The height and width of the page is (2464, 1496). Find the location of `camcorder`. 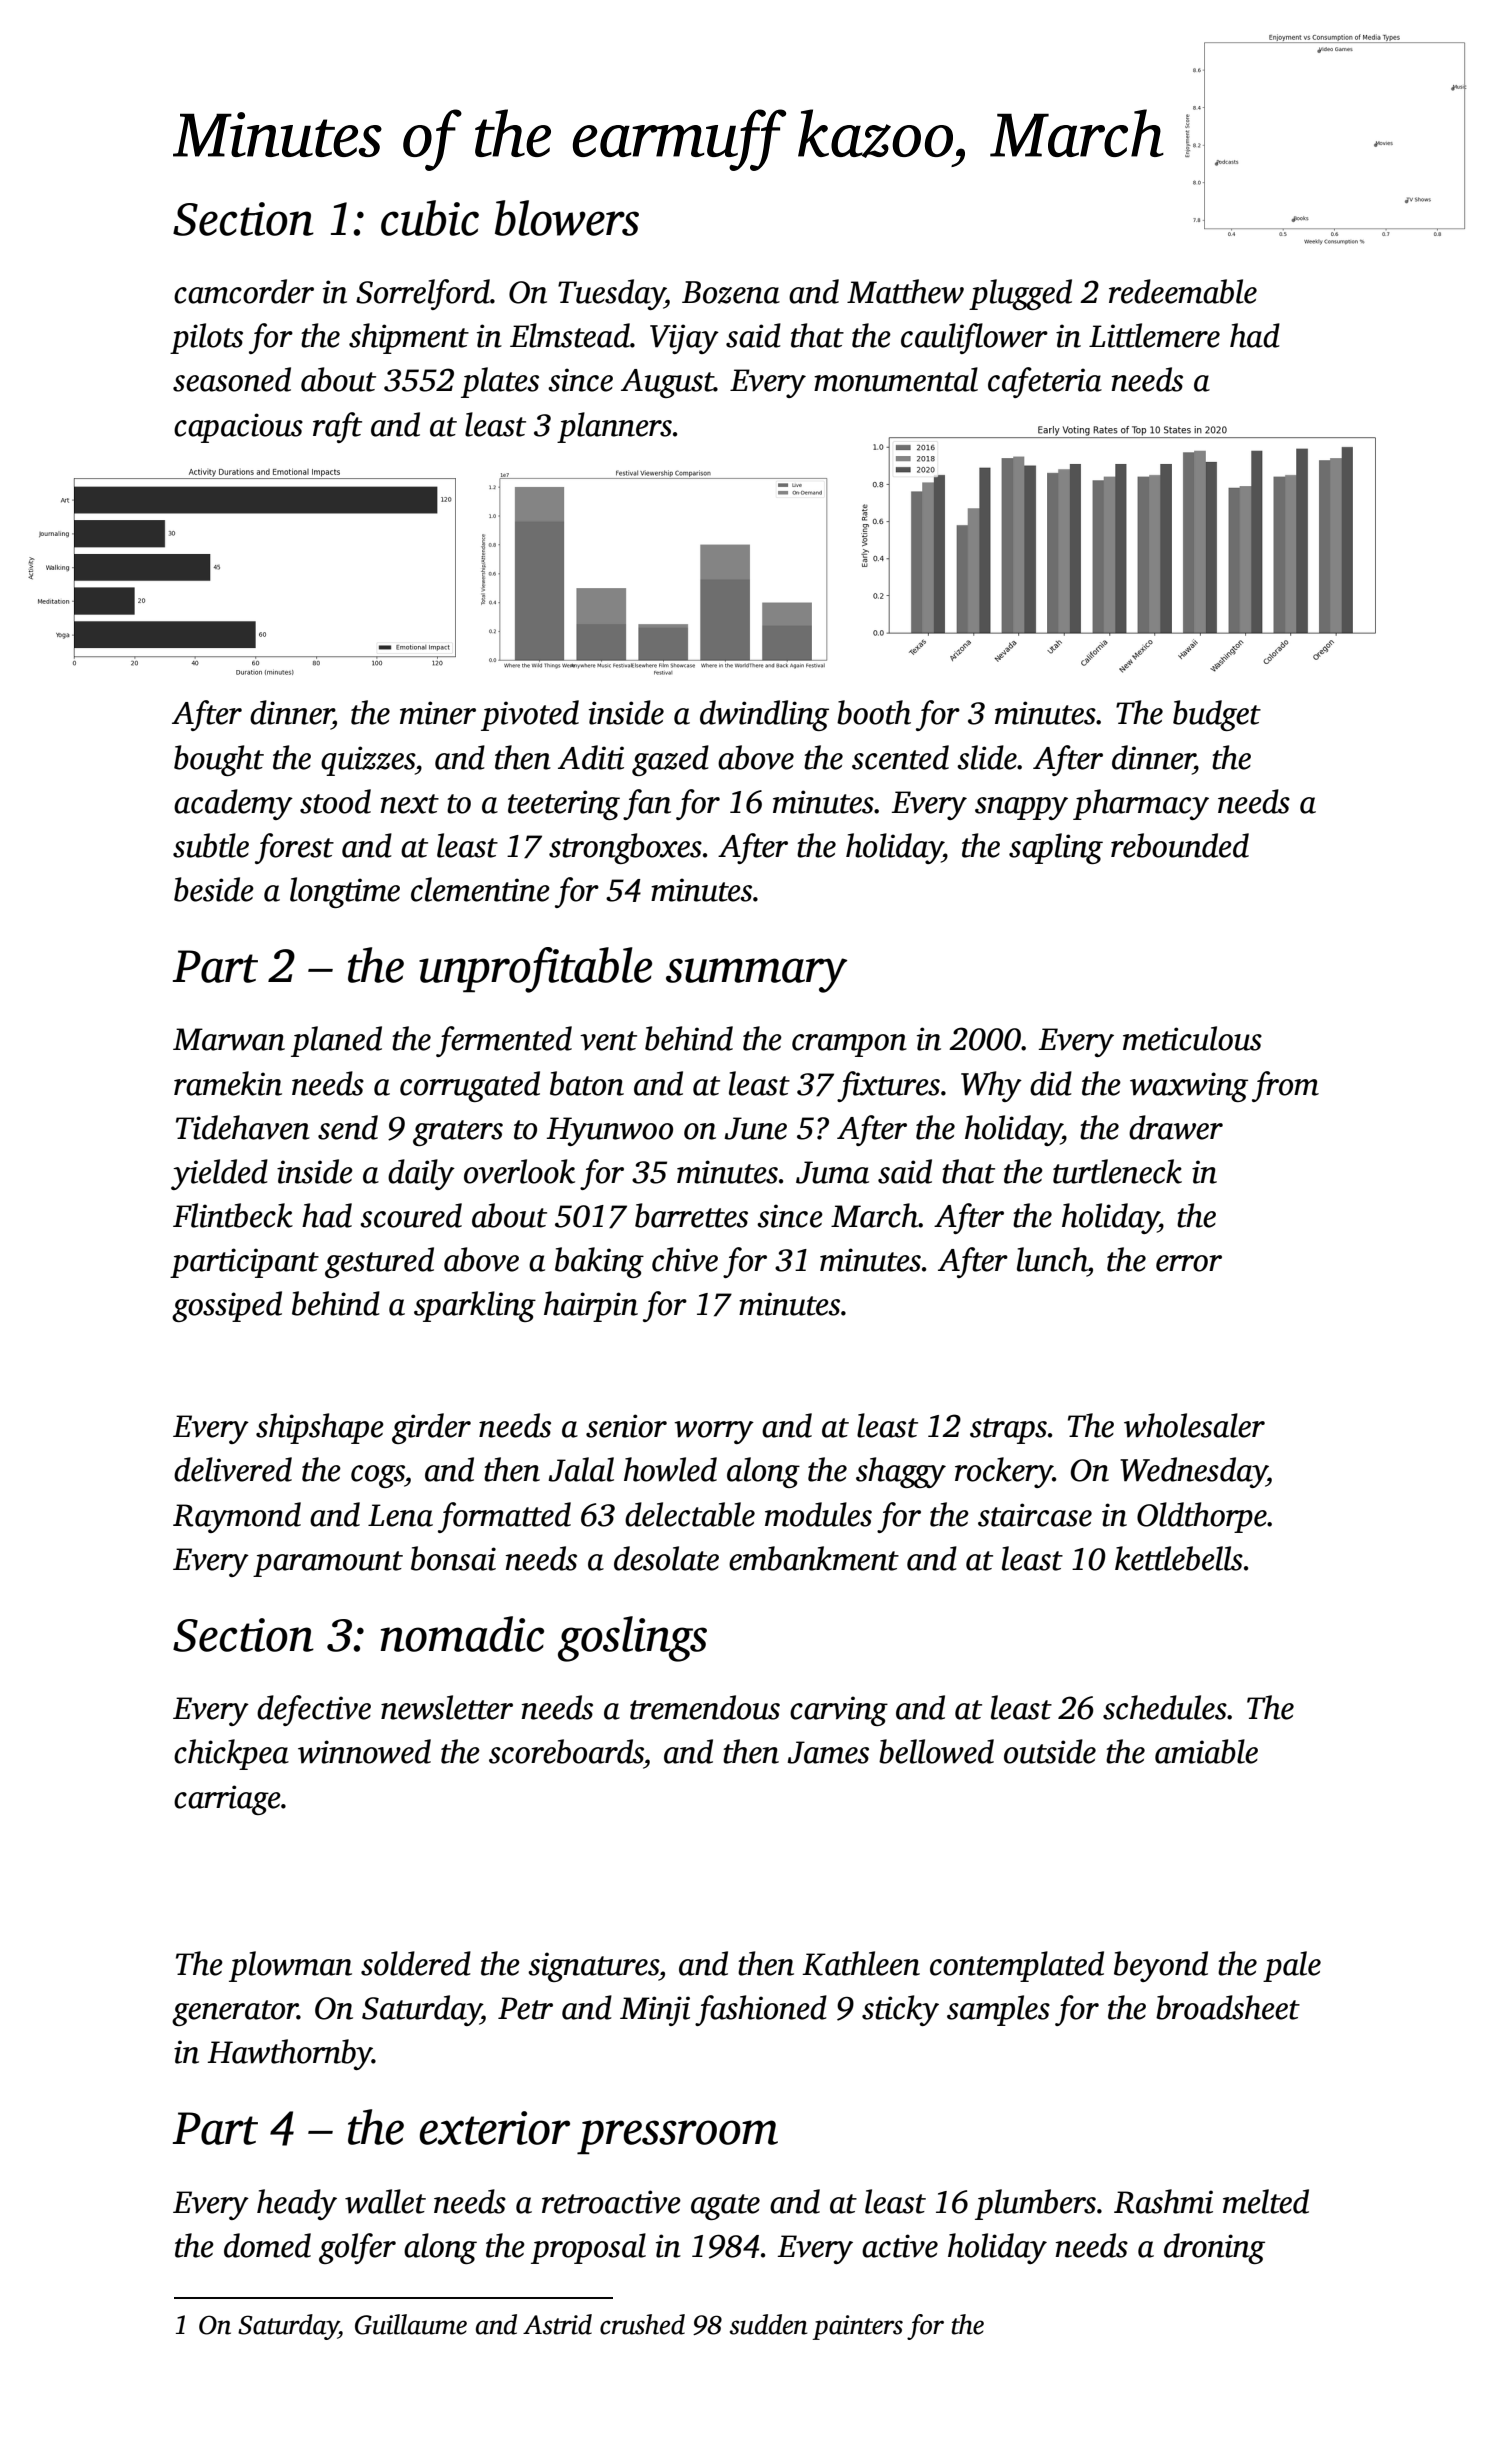

camcorder is located at coordinates (244, 291).
